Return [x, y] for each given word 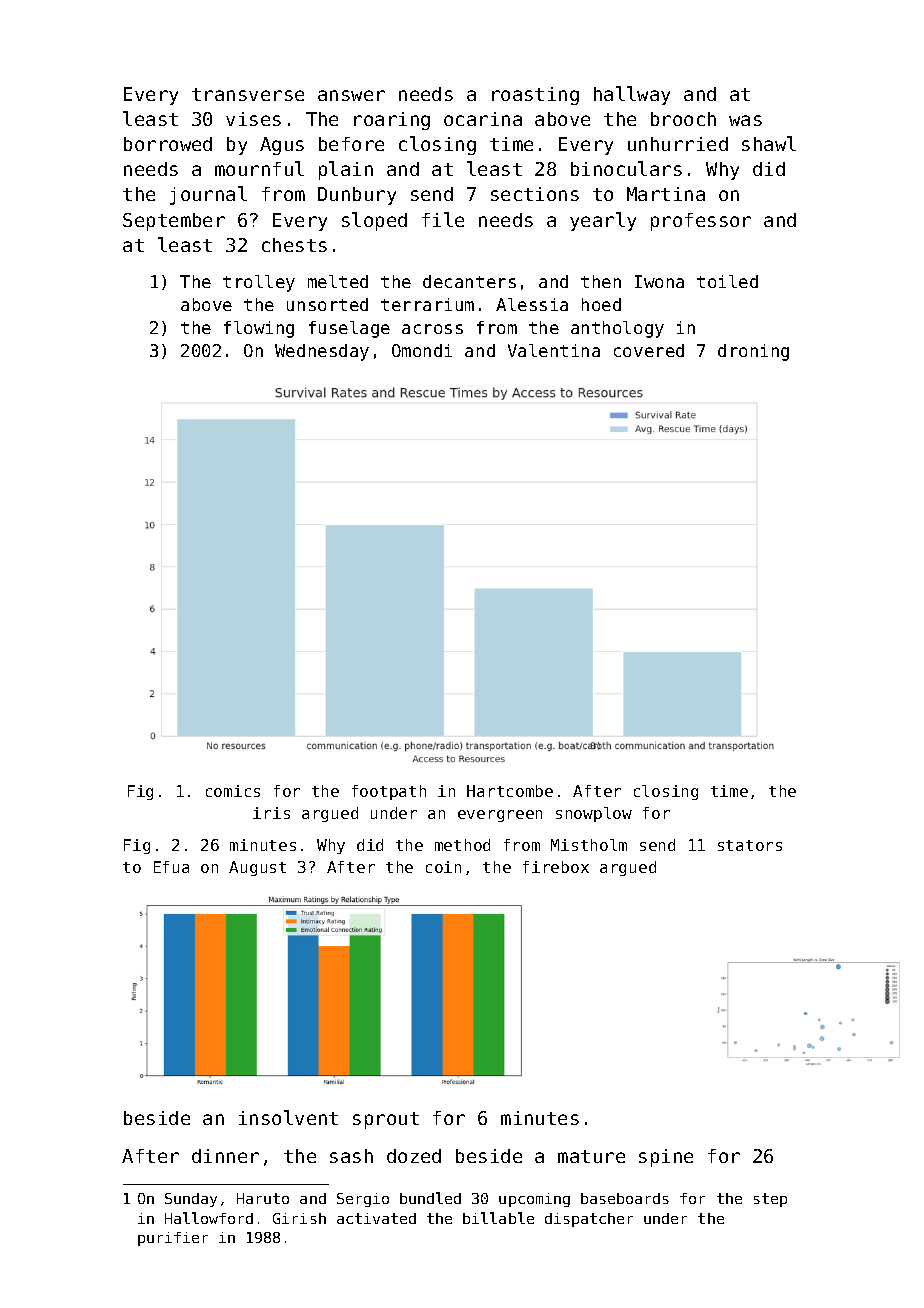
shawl [769, 143]
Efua [171, 867]
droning [753, 352]
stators [750, 845]
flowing [259, 329]
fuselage [349, 329]
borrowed [168, 144]
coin [443, 867]
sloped [374, 221]
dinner [225, 1156]
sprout [386, 1120]
